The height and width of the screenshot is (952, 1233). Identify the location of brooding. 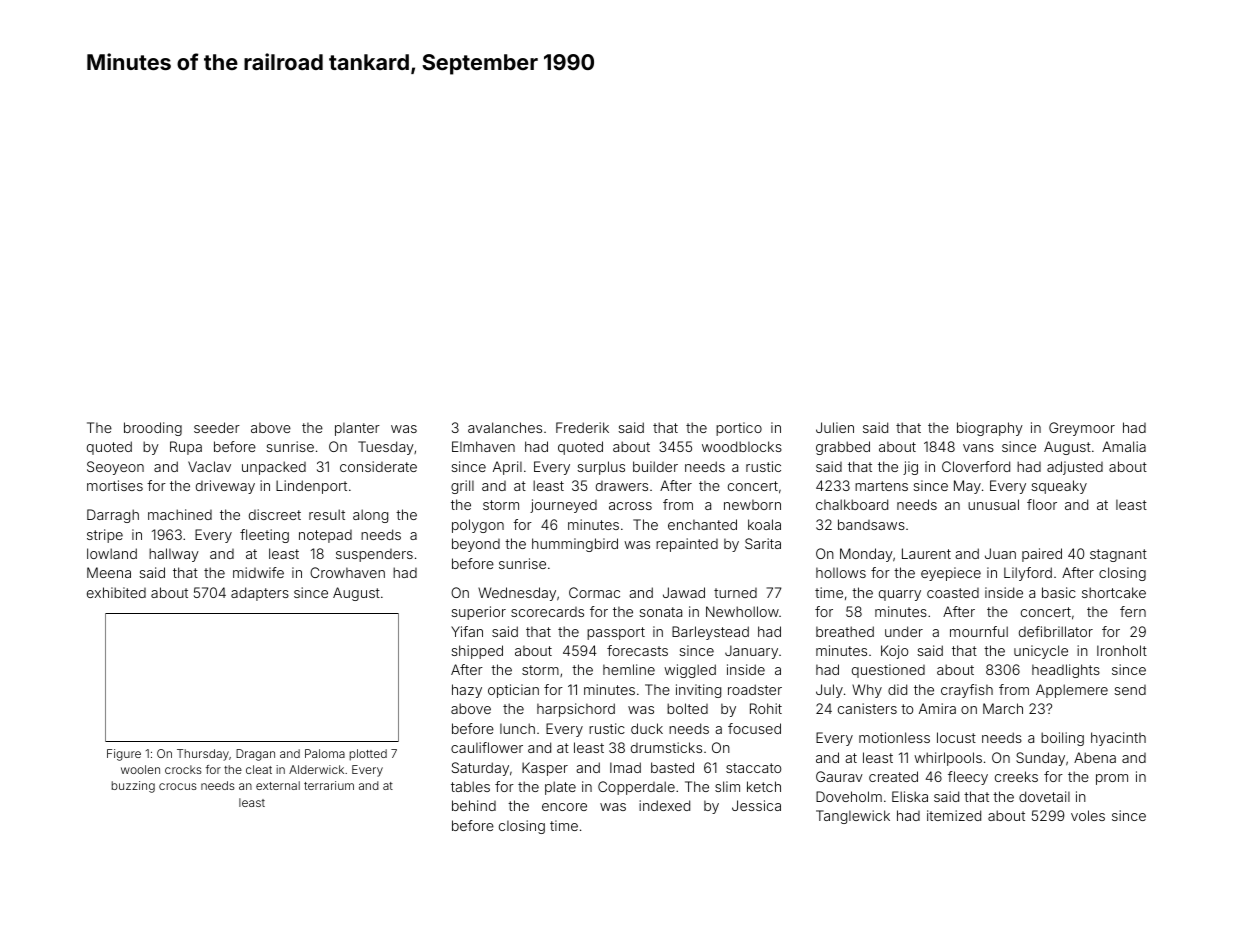
(153, 429).
